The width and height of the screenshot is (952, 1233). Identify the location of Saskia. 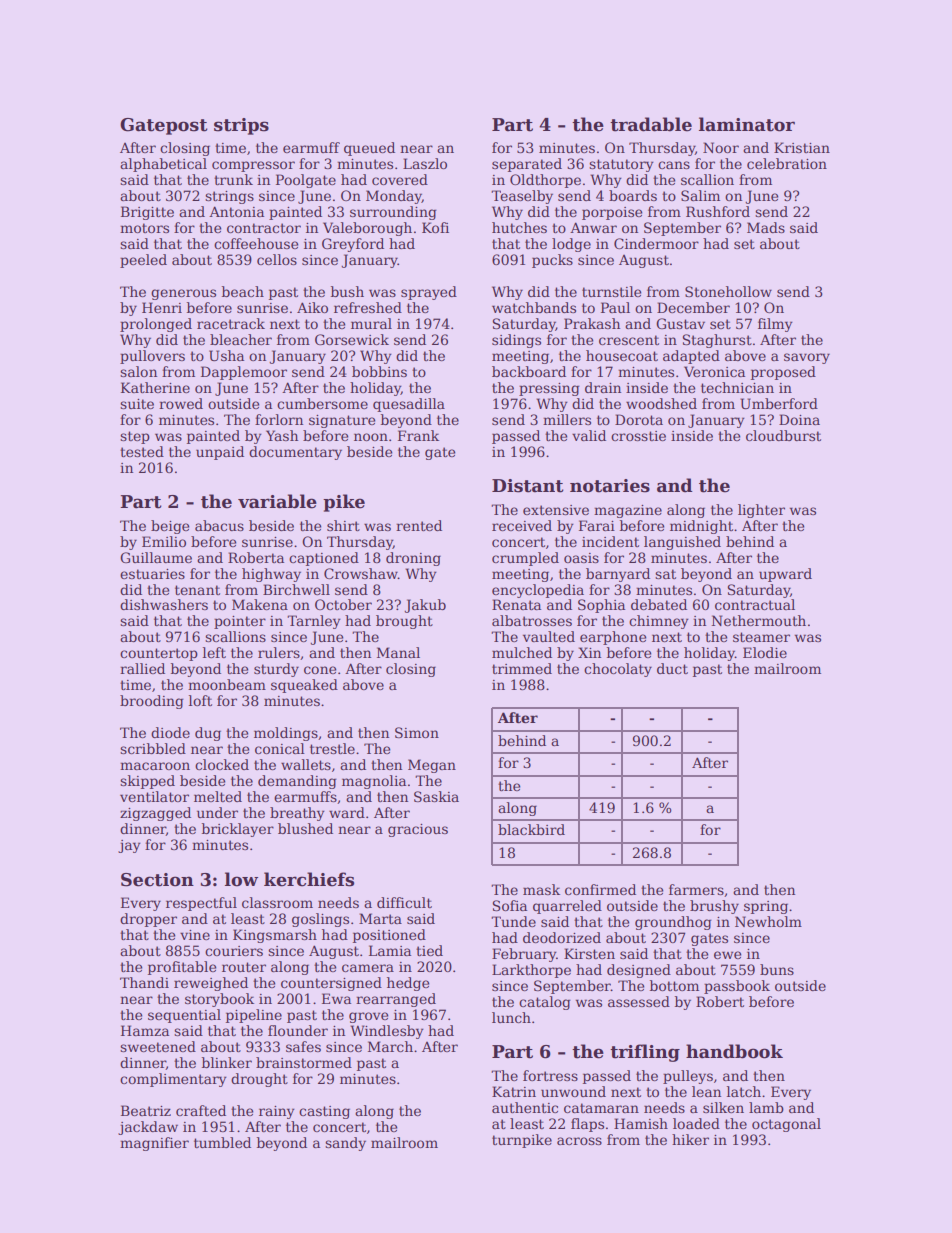
(436, 796).
